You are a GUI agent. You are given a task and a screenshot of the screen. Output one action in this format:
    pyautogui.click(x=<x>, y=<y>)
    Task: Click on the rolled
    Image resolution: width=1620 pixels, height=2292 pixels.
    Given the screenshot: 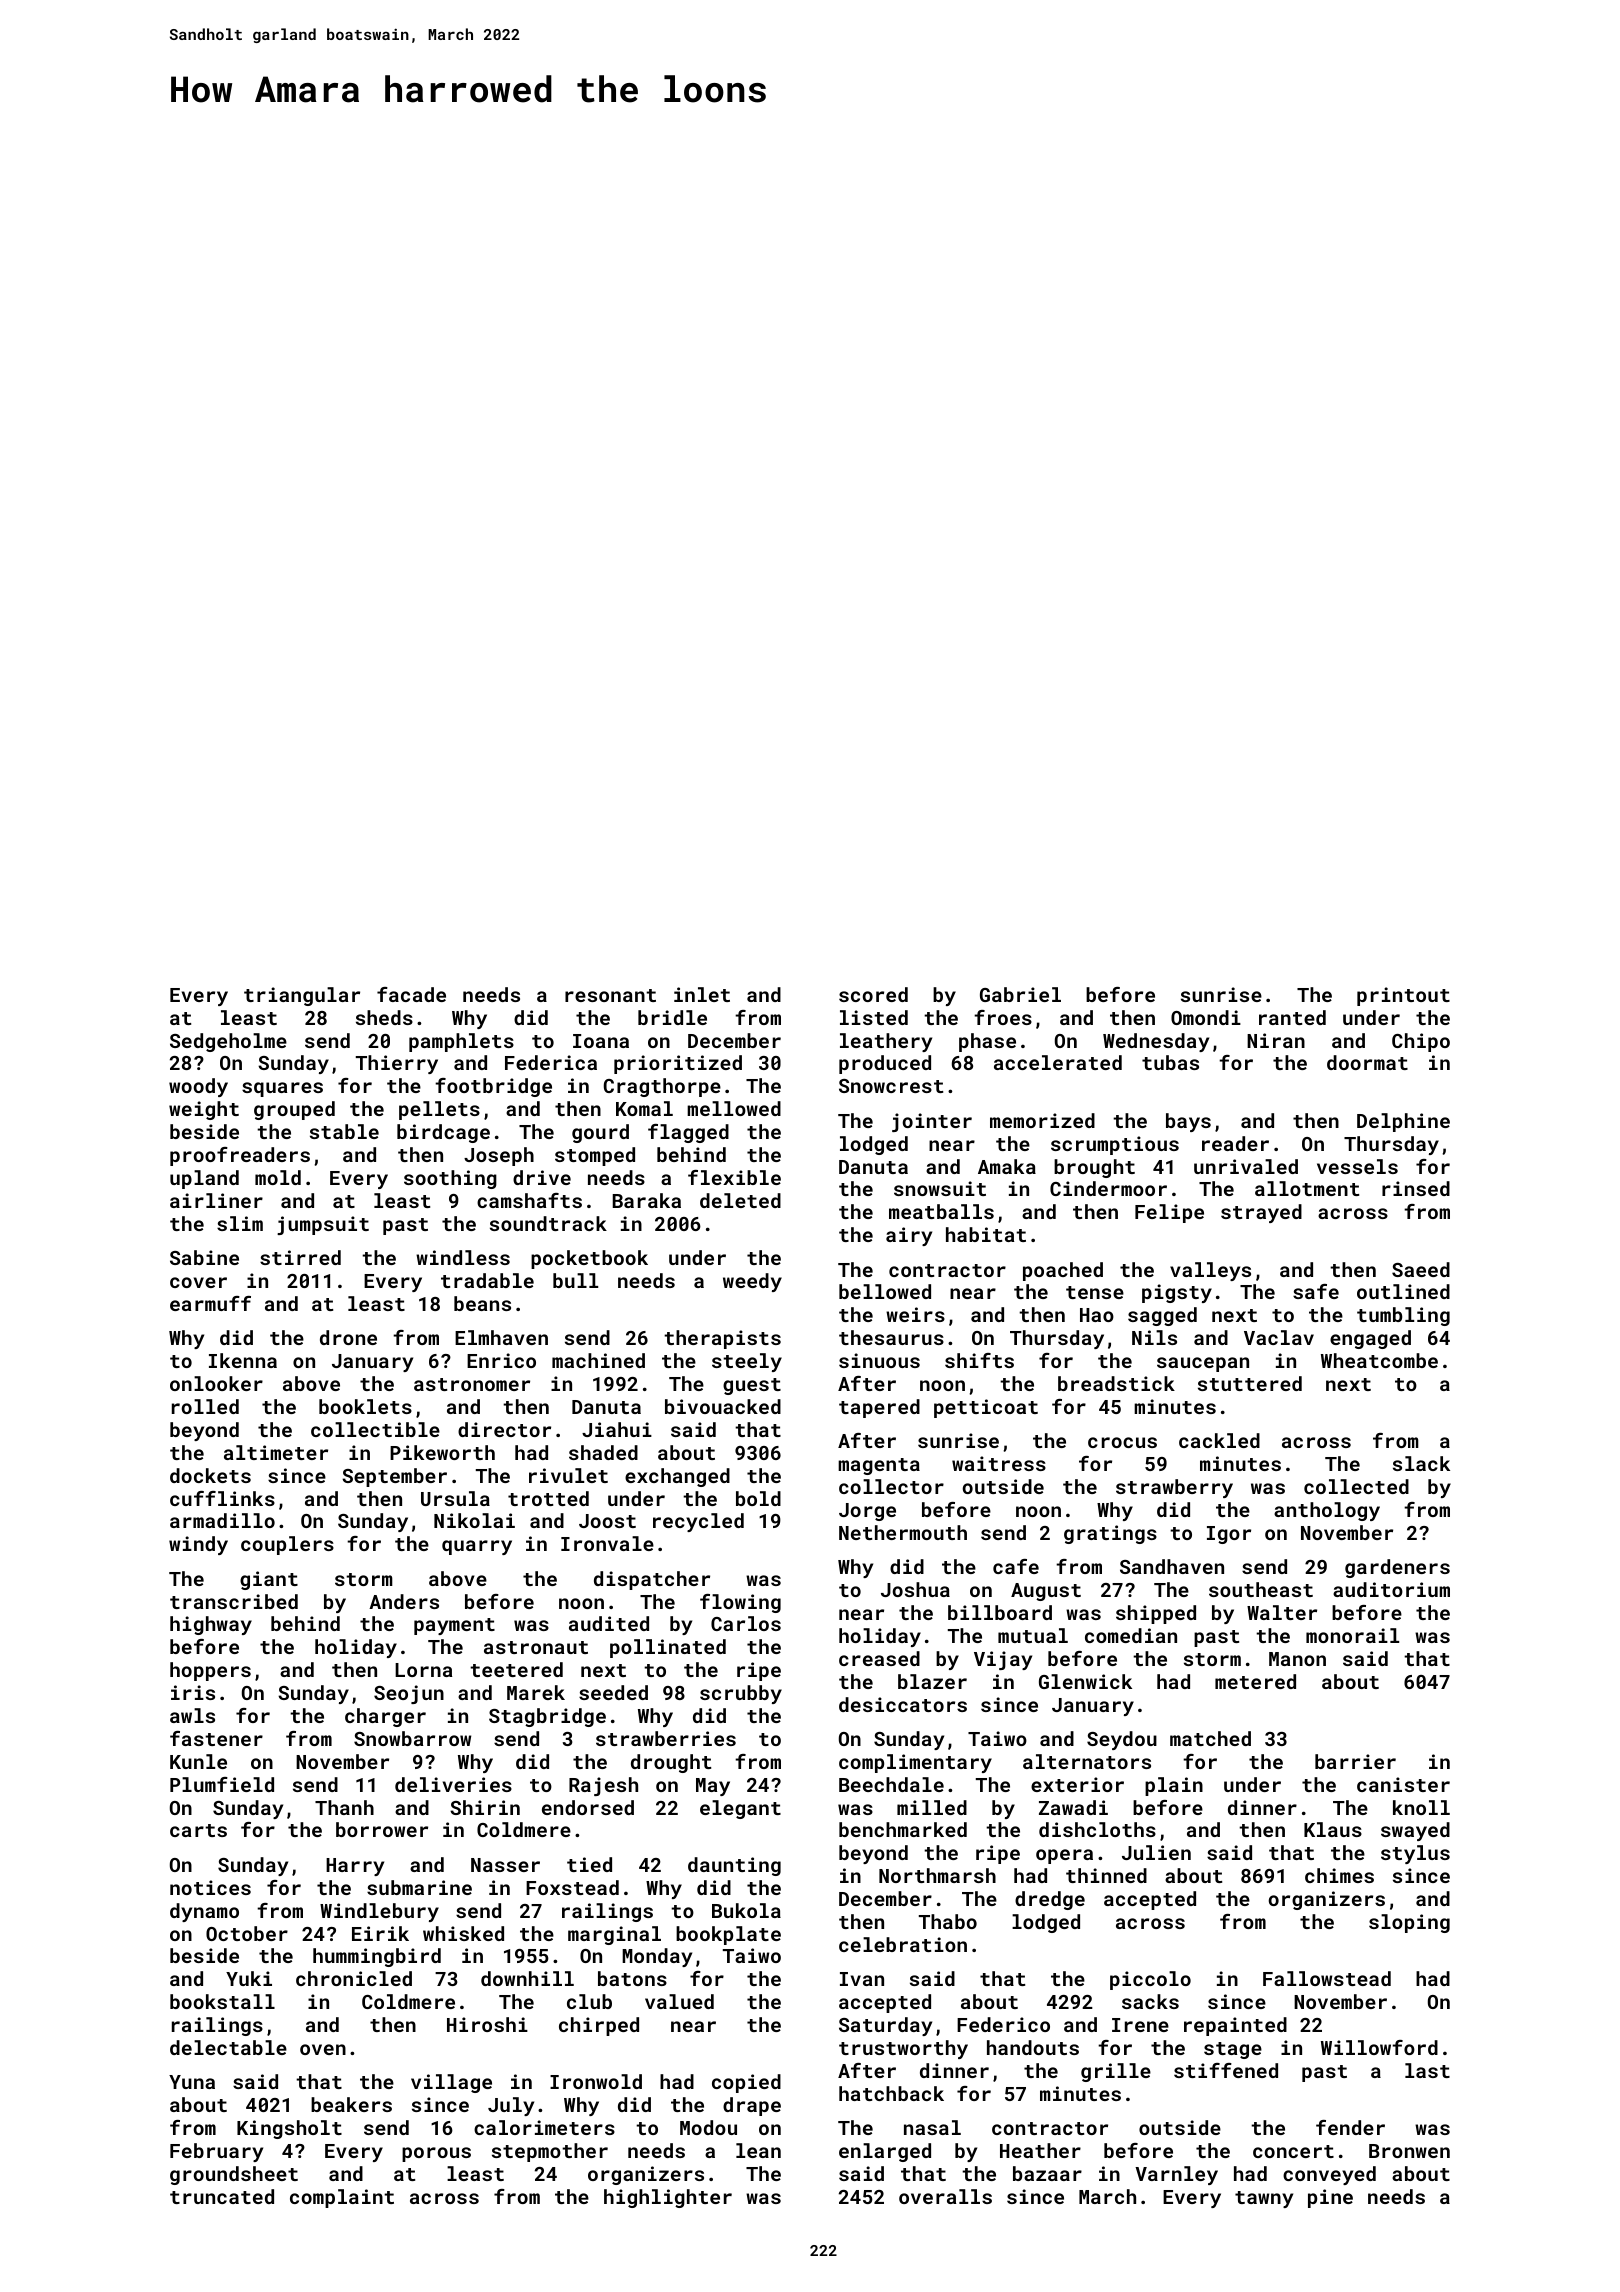 What is the action you would take?
    pyautogui.click(x=205, y=1406)
